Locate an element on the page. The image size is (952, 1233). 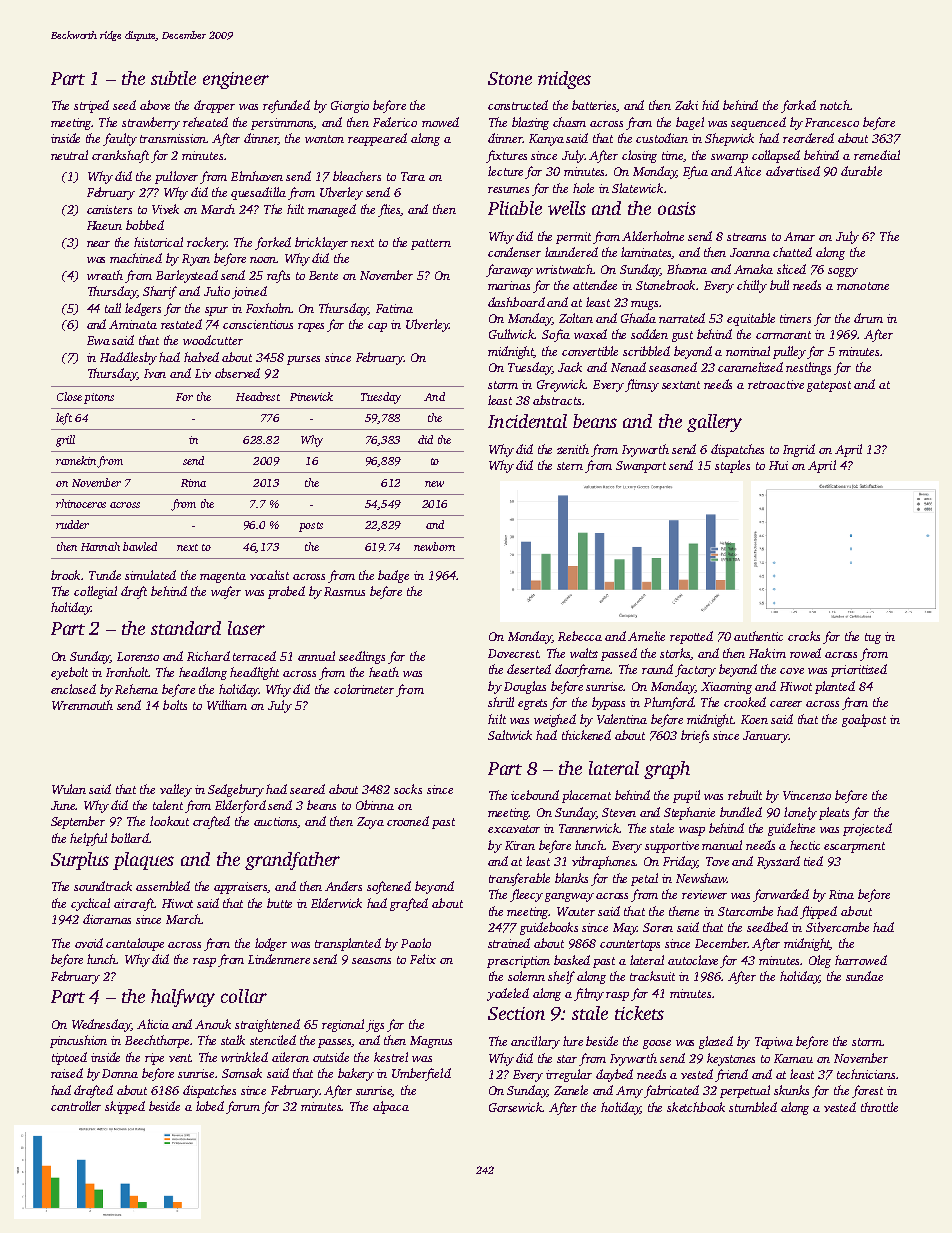
Gorsewick is located at coordinates (516, 1107).
